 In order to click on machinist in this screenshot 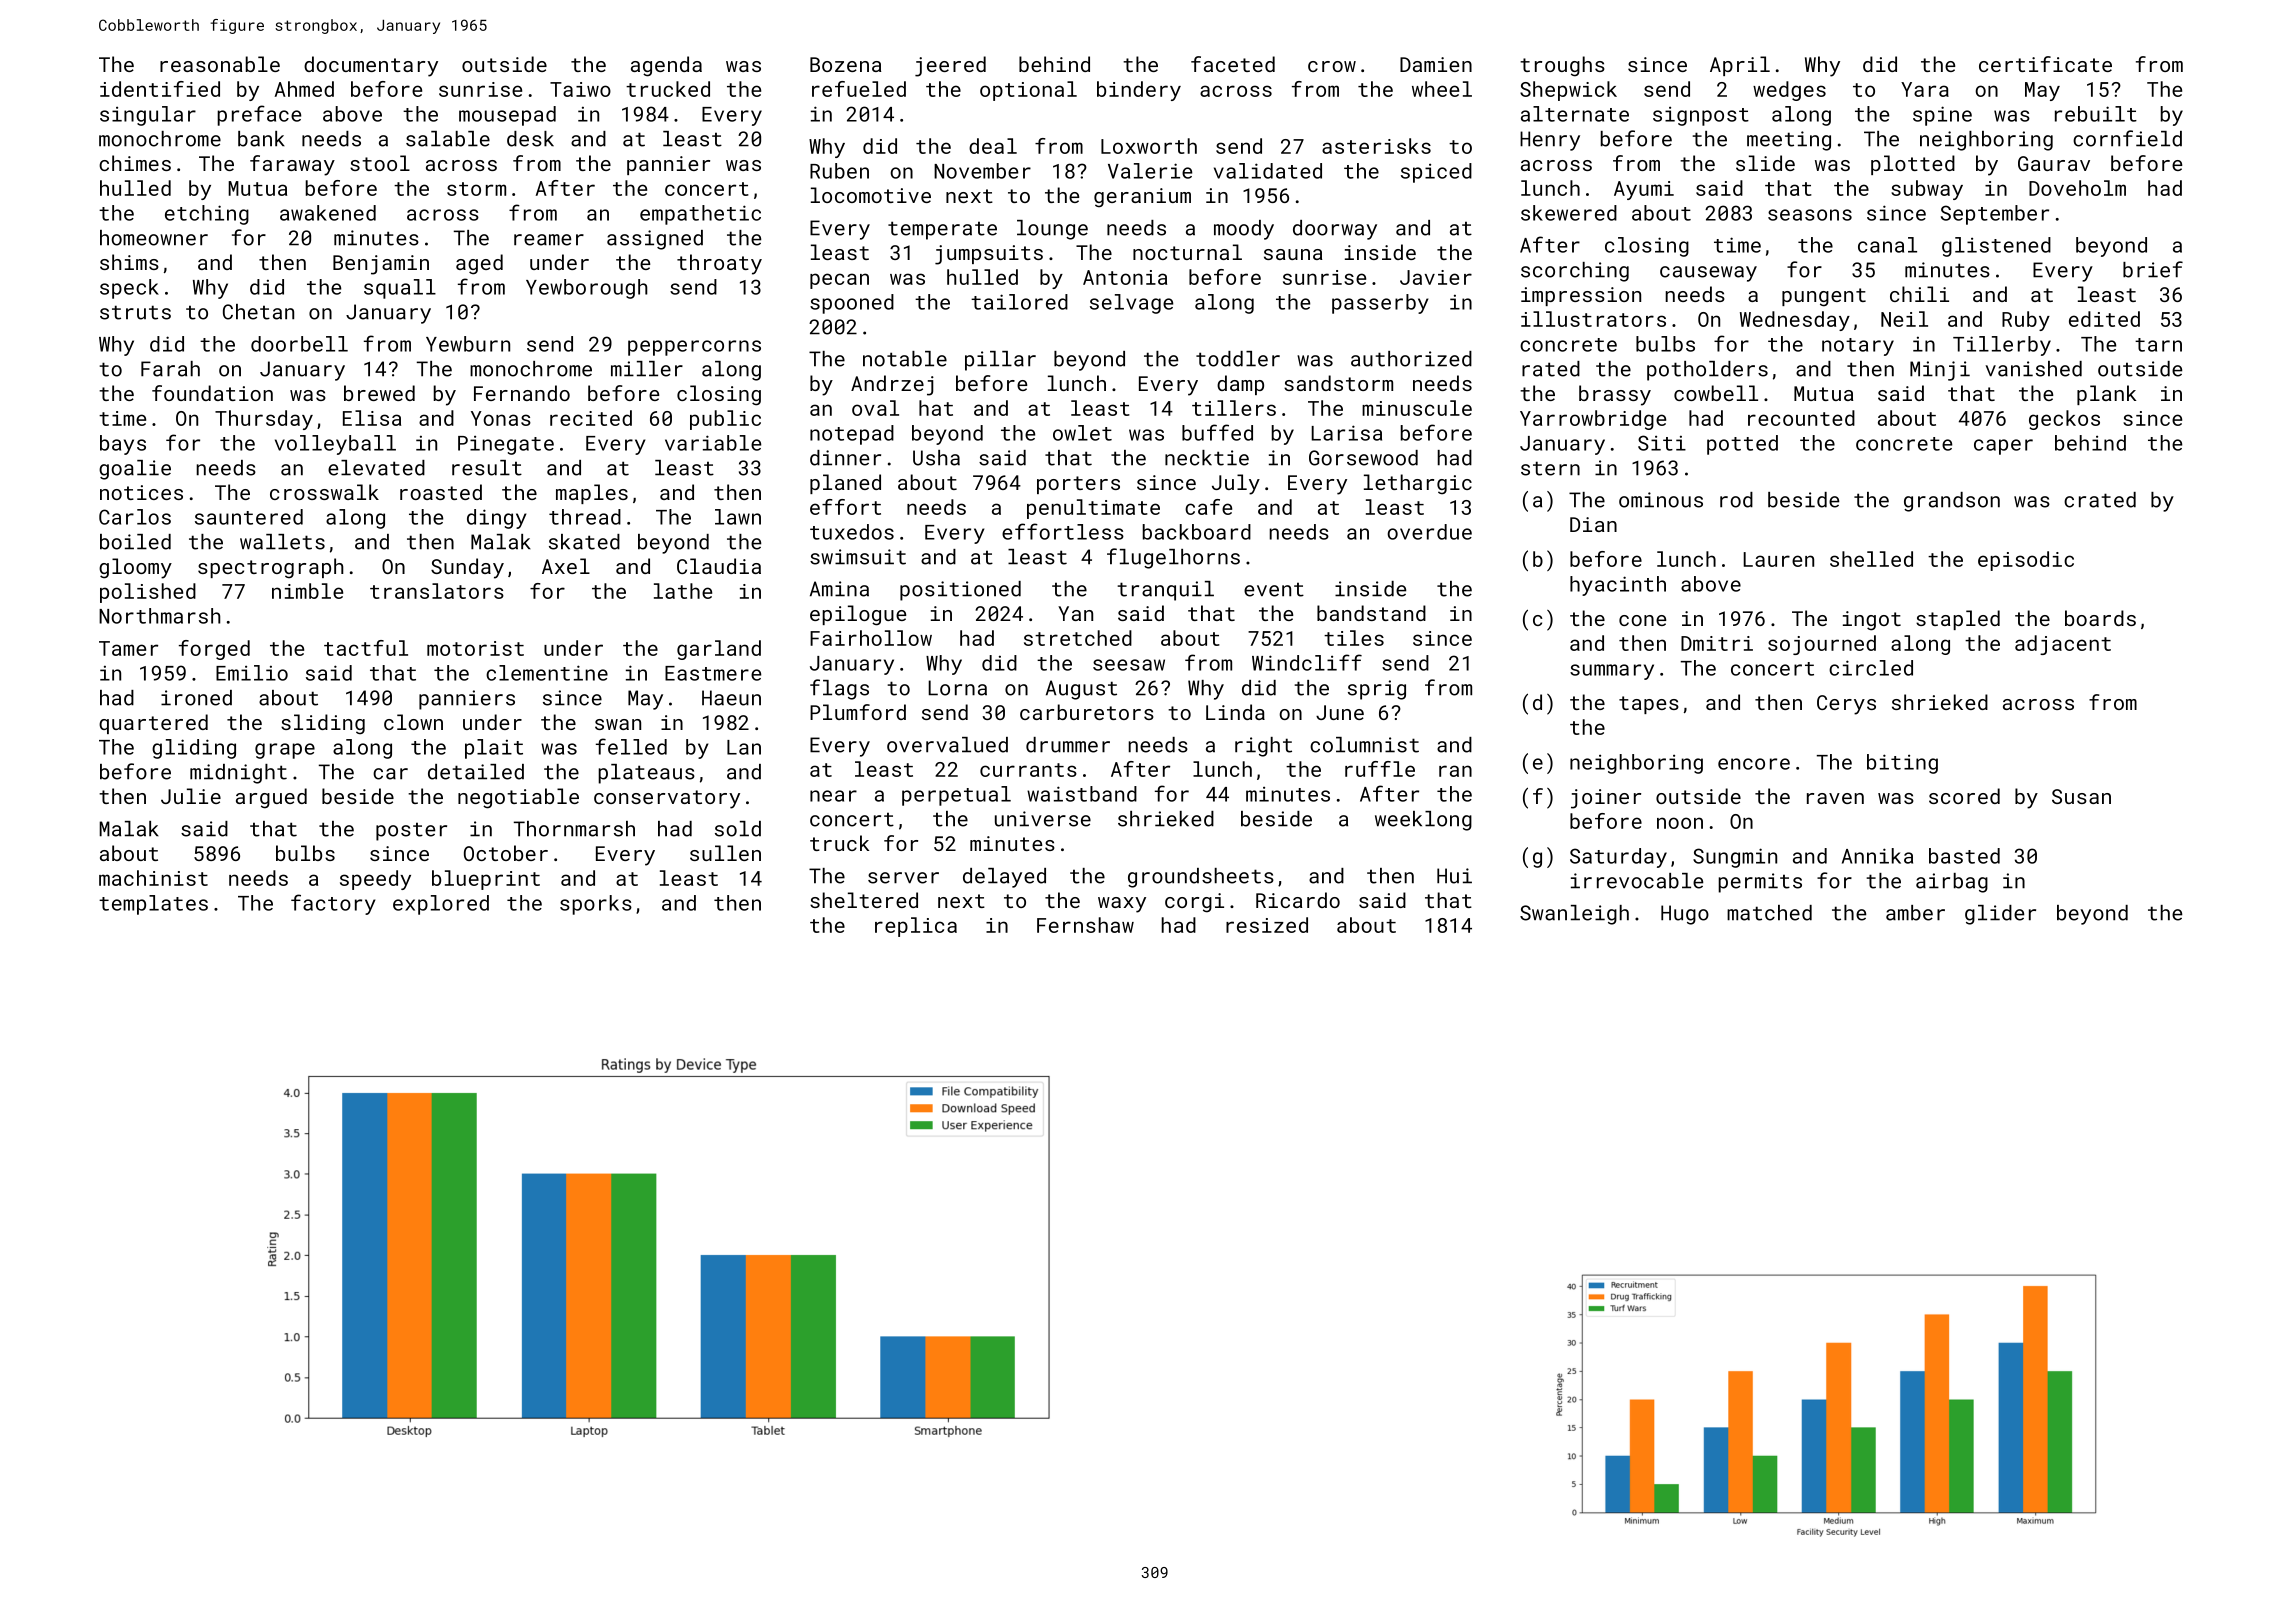, I will do `click(153, 878)`.
